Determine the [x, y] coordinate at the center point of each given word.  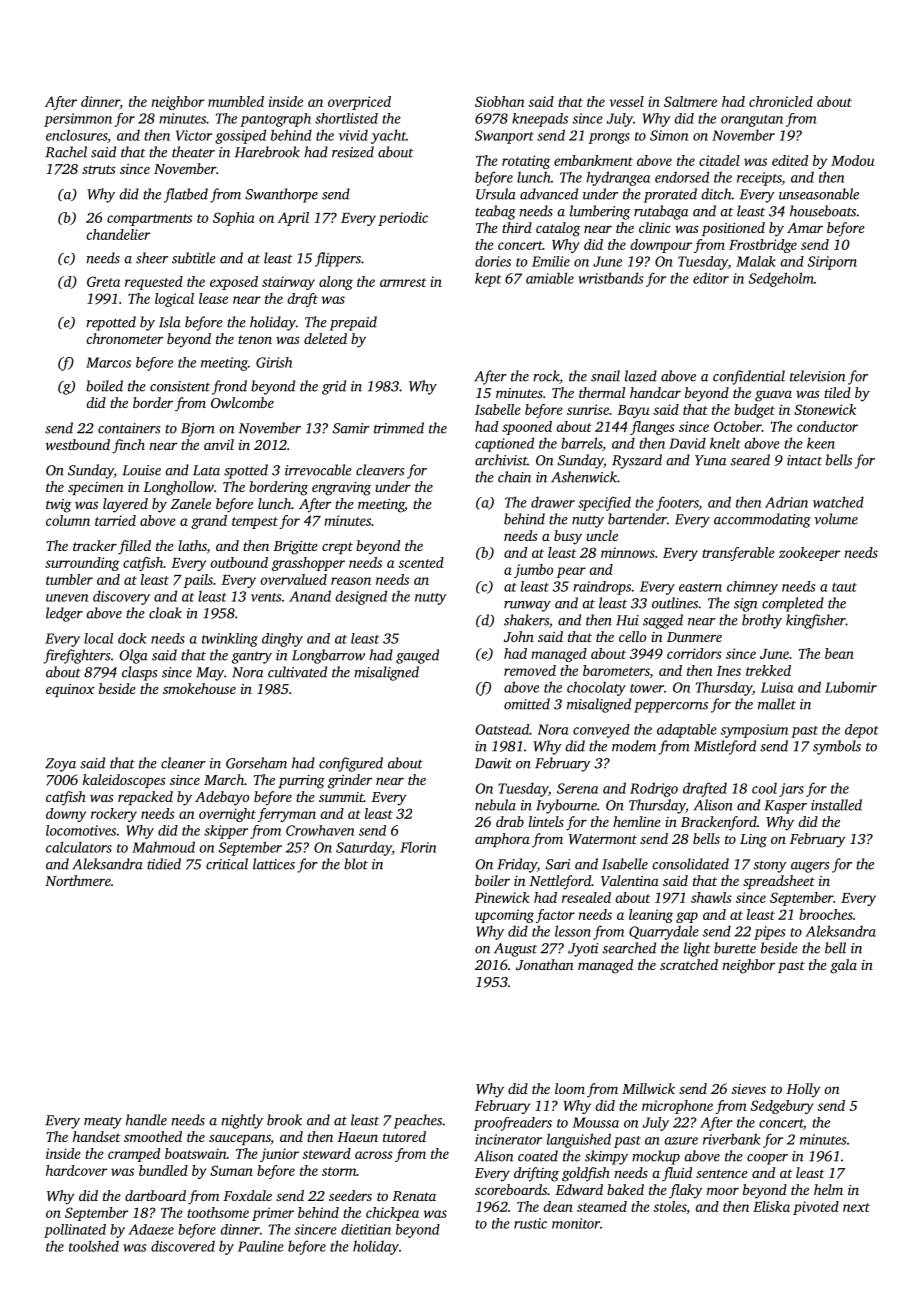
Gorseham [256, 763]
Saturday [364, 848]
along [336, 283]
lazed [641, 376]
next [856, 1207]
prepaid [353, 323]
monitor [576, 1223]
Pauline [261, 1246]
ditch [716, 194]
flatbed [186, 195]
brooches [826, 914]
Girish [274, 362]
